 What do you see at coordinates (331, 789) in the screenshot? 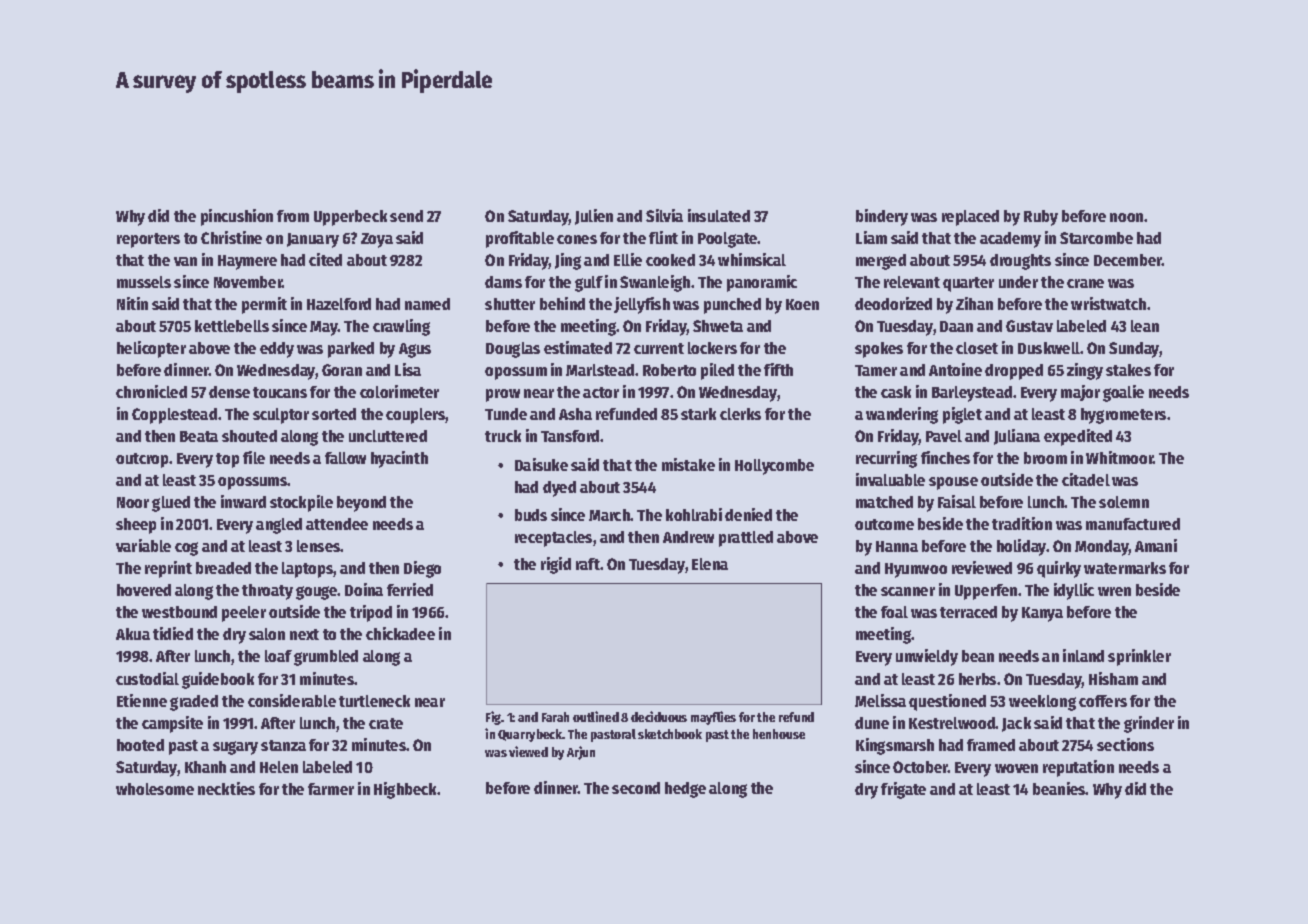
I see `farmer` at bounding box center [331, 789].
